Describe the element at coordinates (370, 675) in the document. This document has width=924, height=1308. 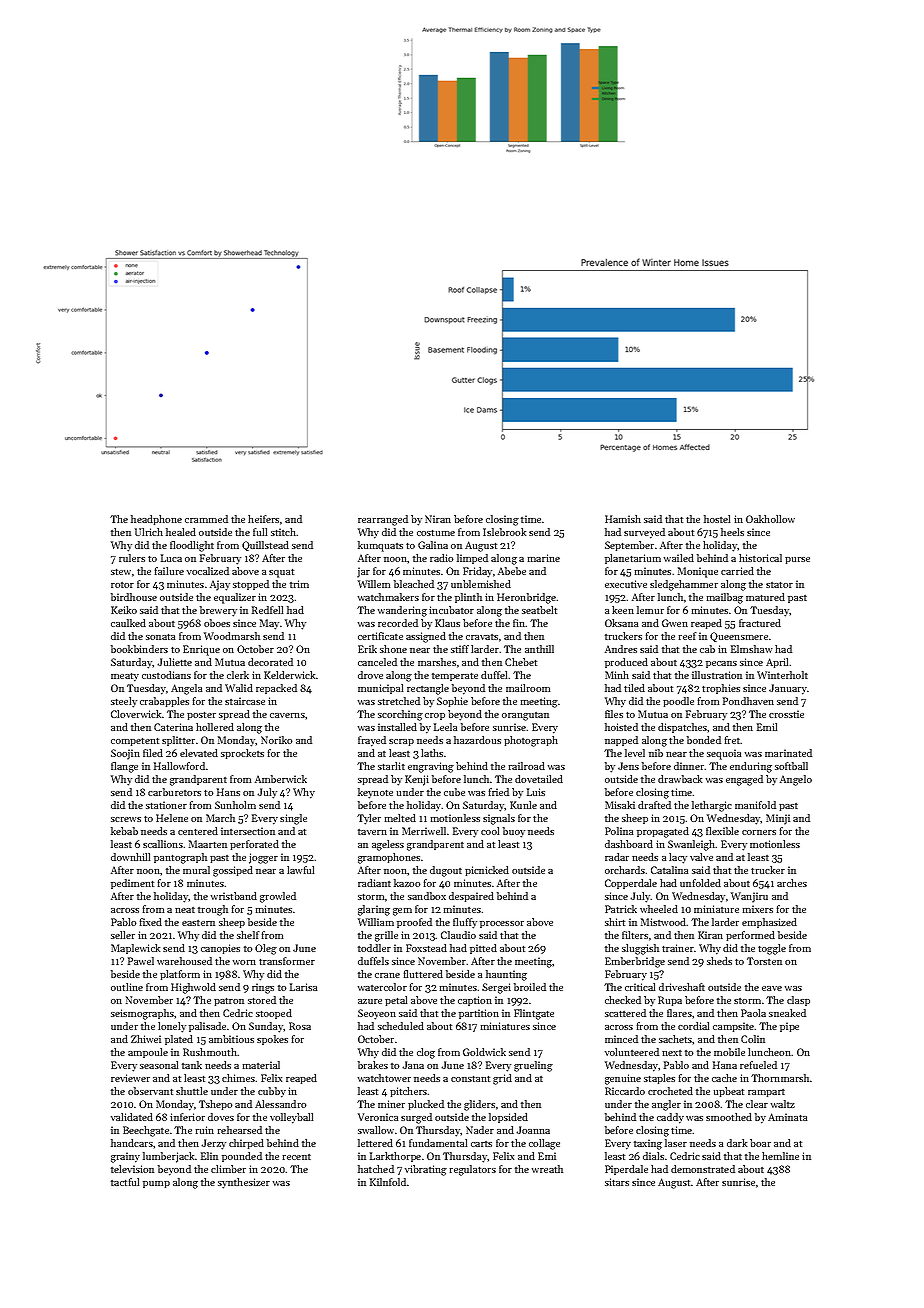
I see `drove` at that location.
